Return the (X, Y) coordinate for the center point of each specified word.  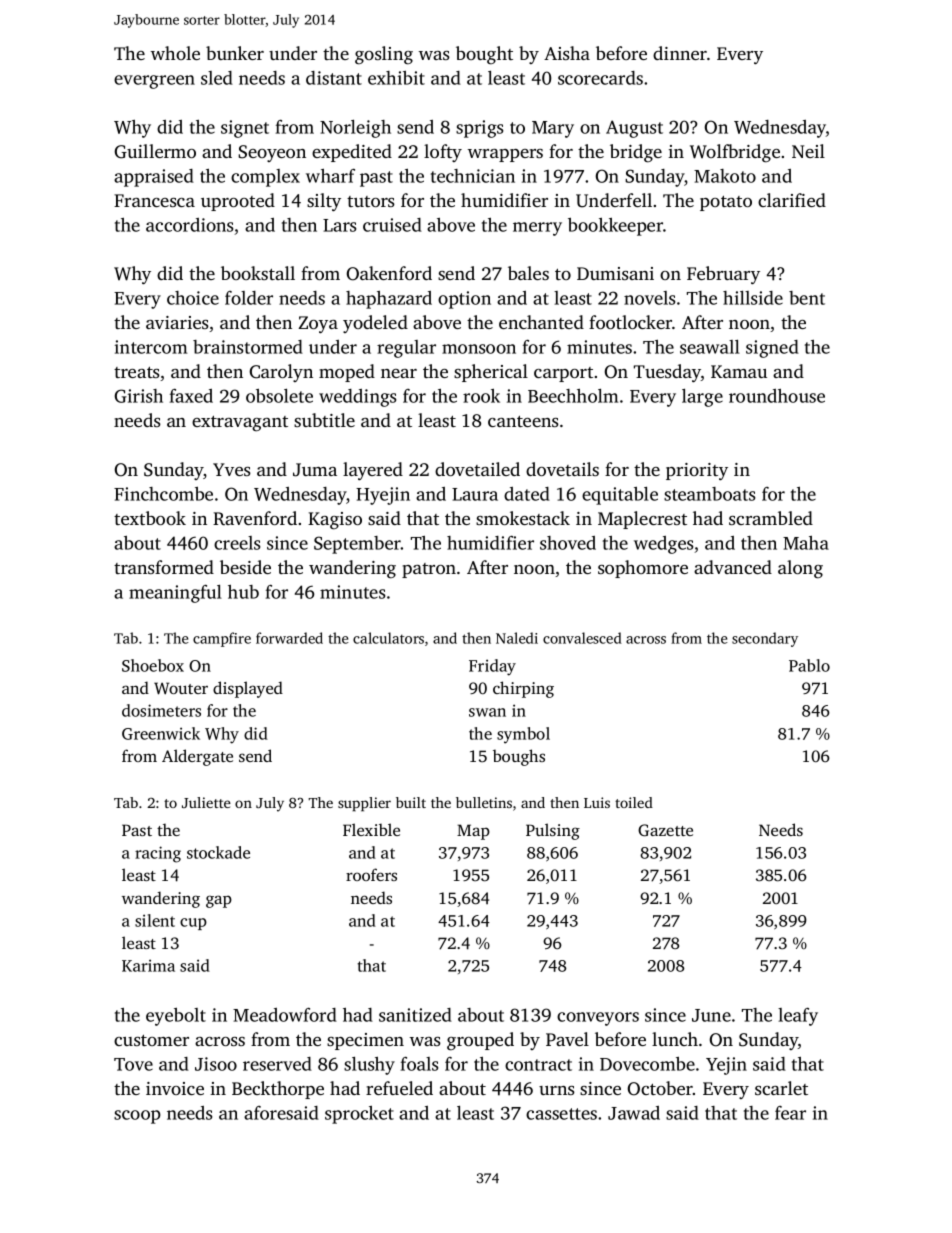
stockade (218, 852)
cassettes (561, 1114)
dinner (680, 53)
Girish (139, 396)
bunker (235, 53)
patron (429, 570)
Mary (553, 129)
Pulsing (553, 831)
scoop (137, 1117)
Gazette (665, 830)
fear (790, 1113)
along (800, 569)
